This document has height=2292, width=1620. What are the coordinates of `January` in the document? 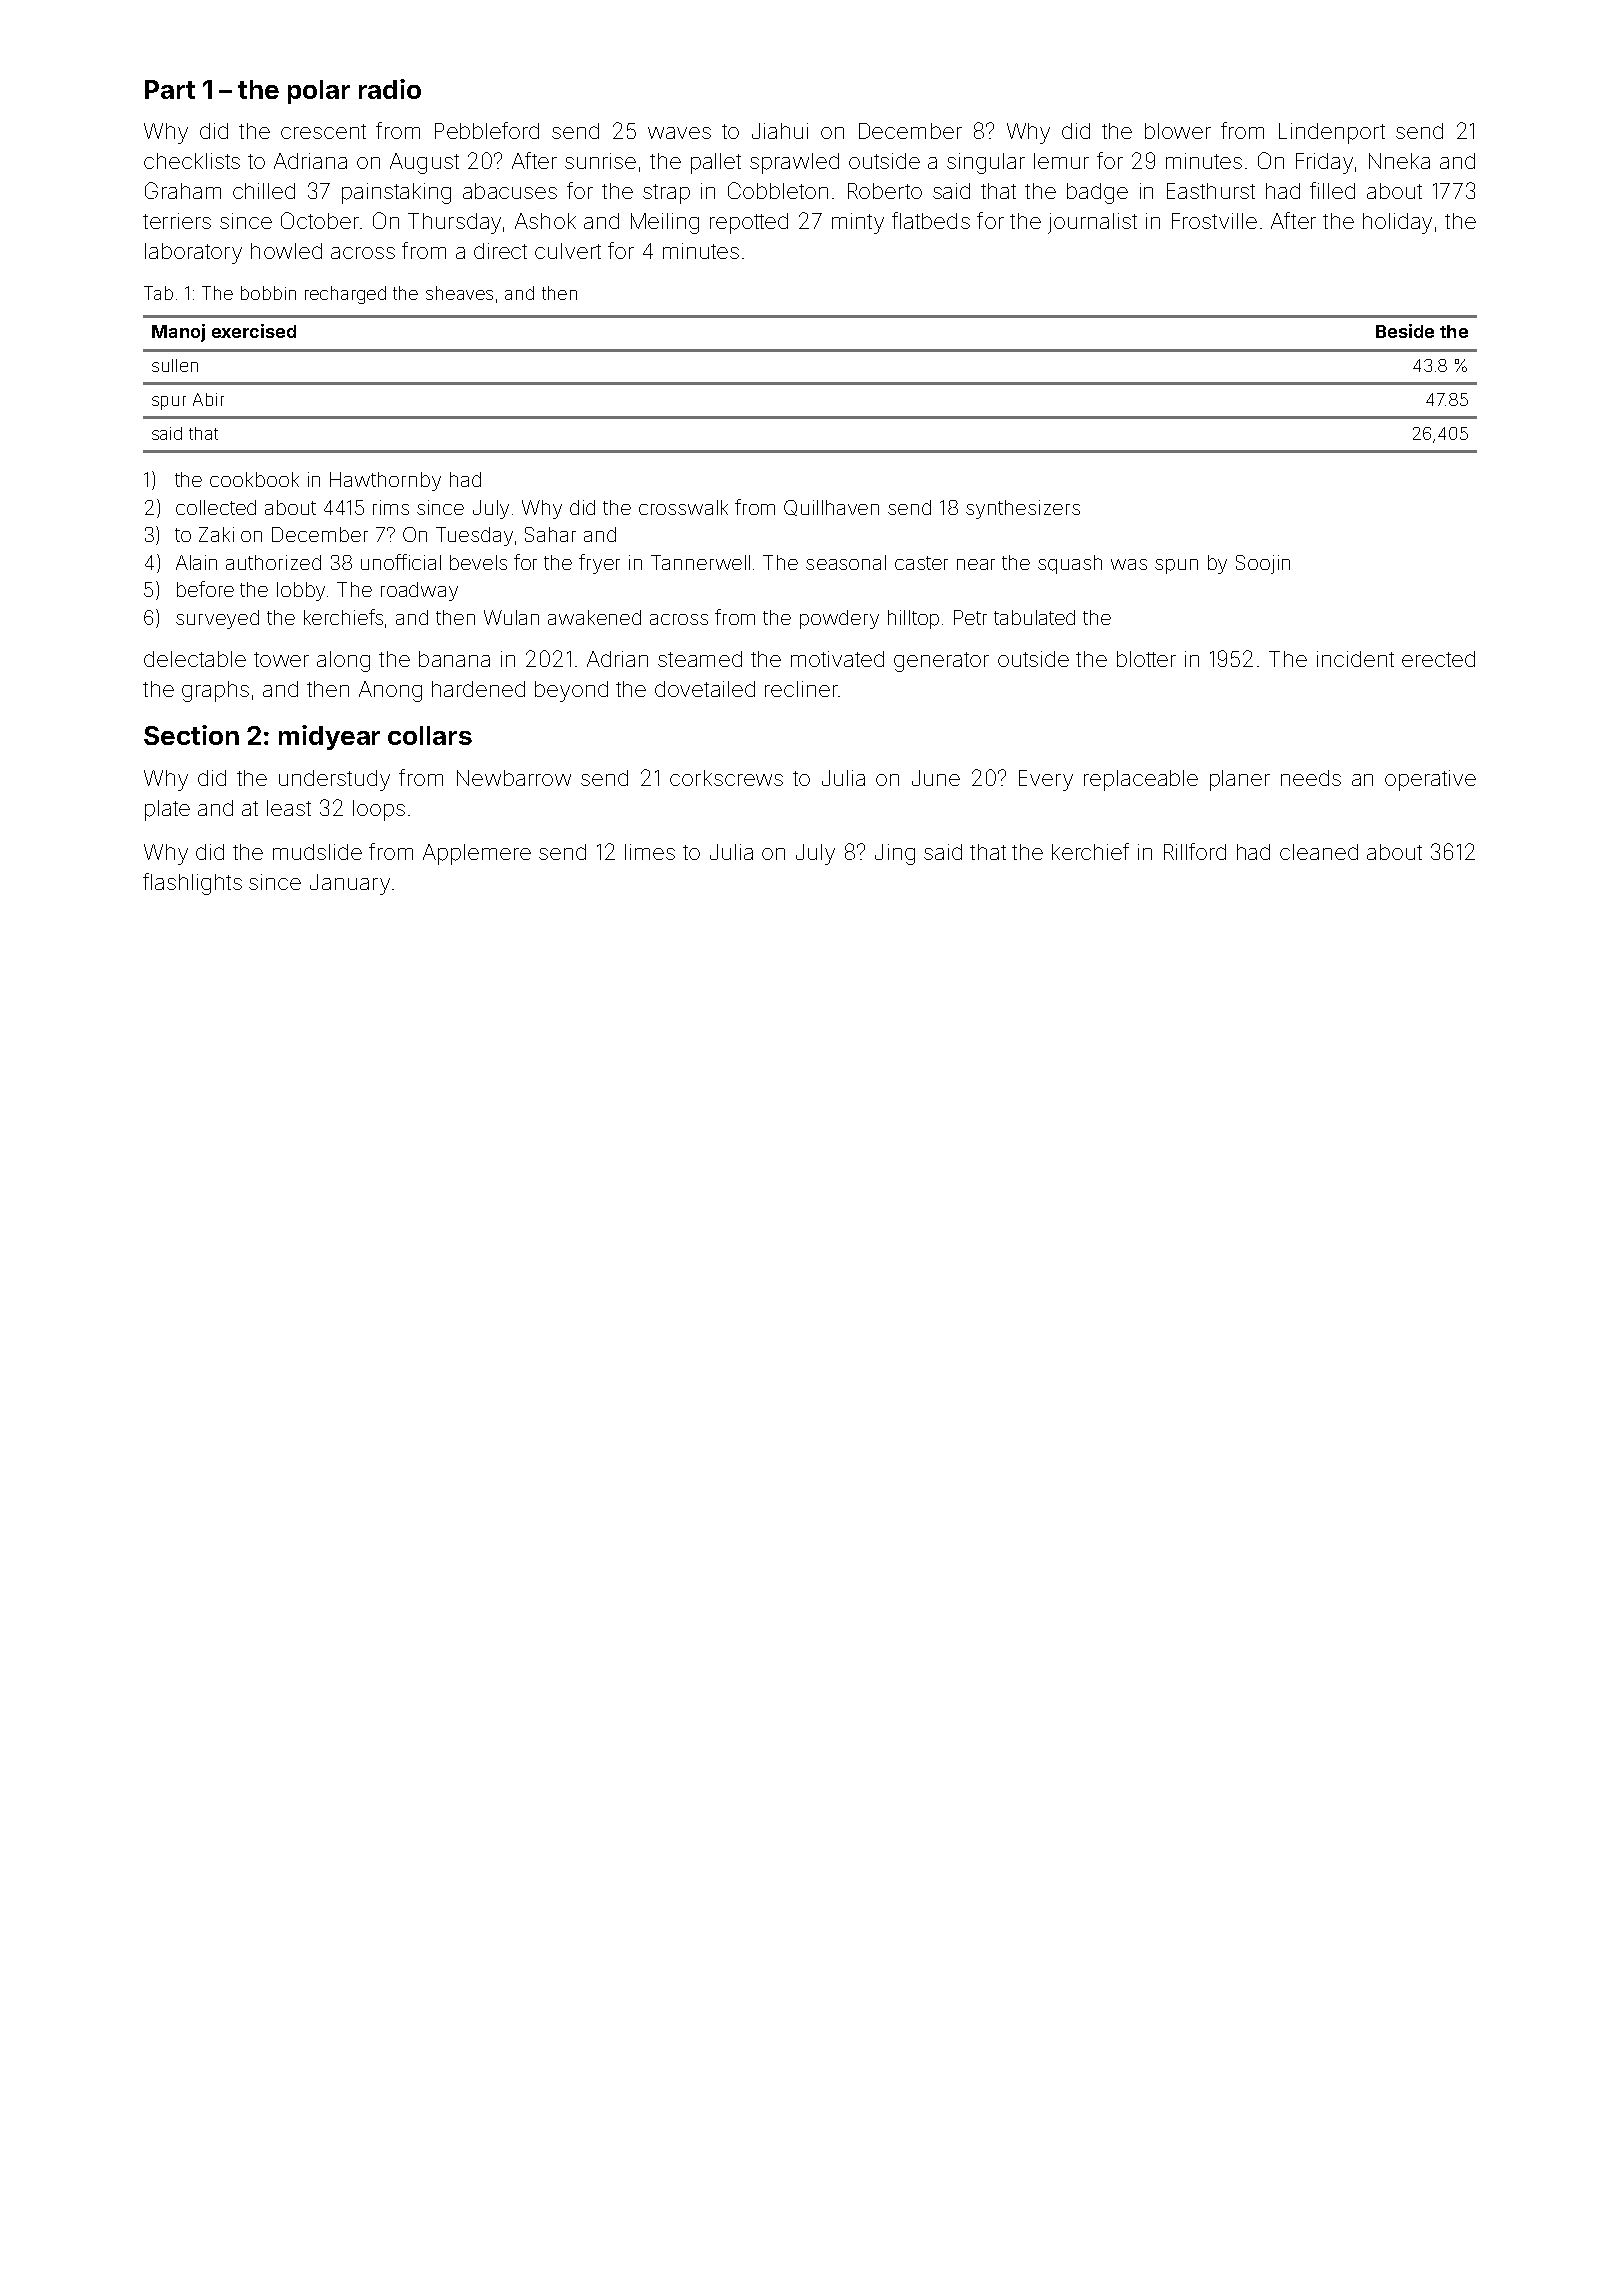 It's located at (350, 884).
